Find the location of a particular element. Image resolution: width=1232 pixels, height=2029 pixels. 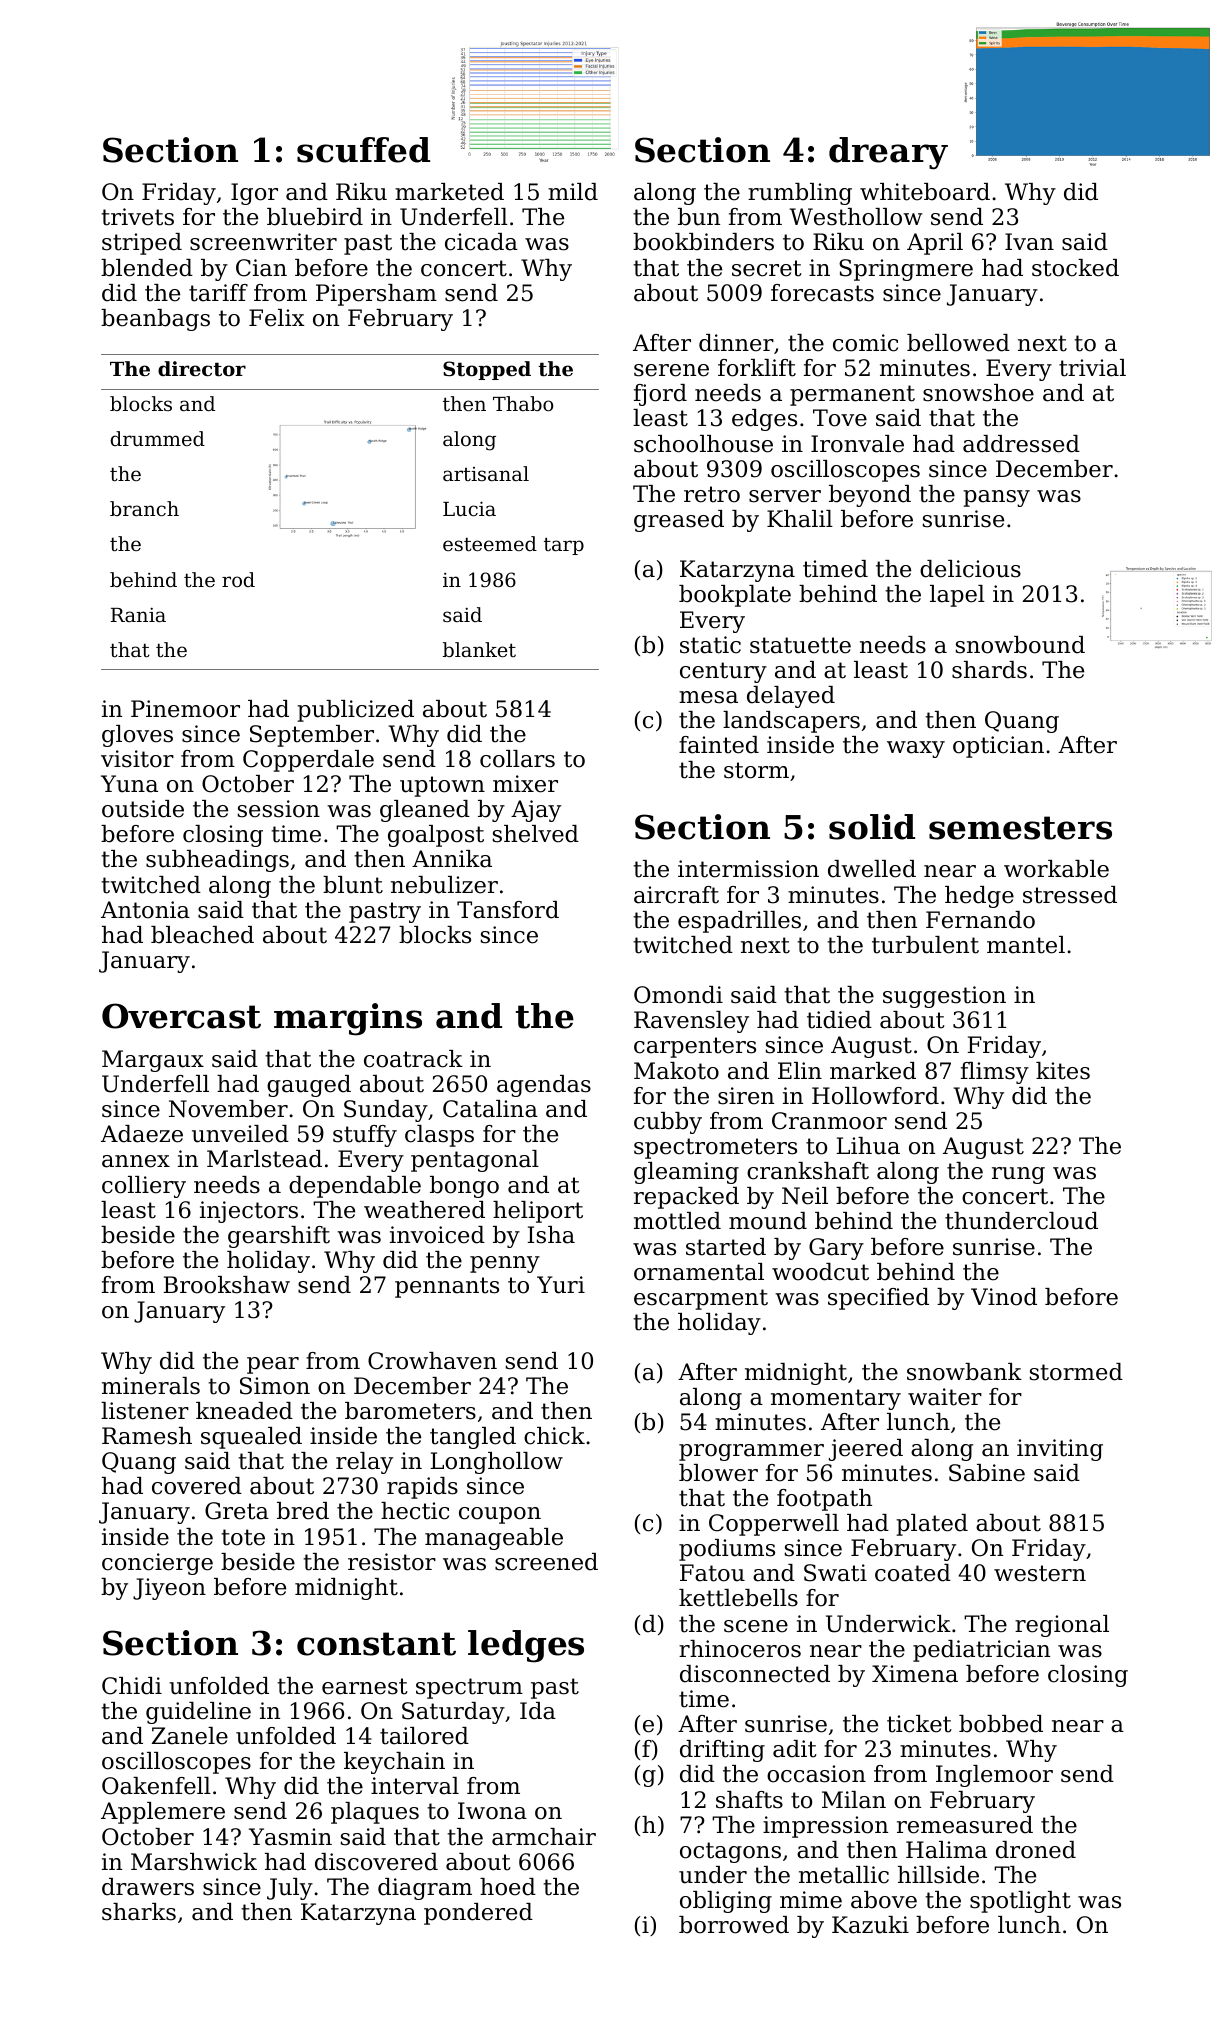

snowbound is located at coordinates (1020, 645).
